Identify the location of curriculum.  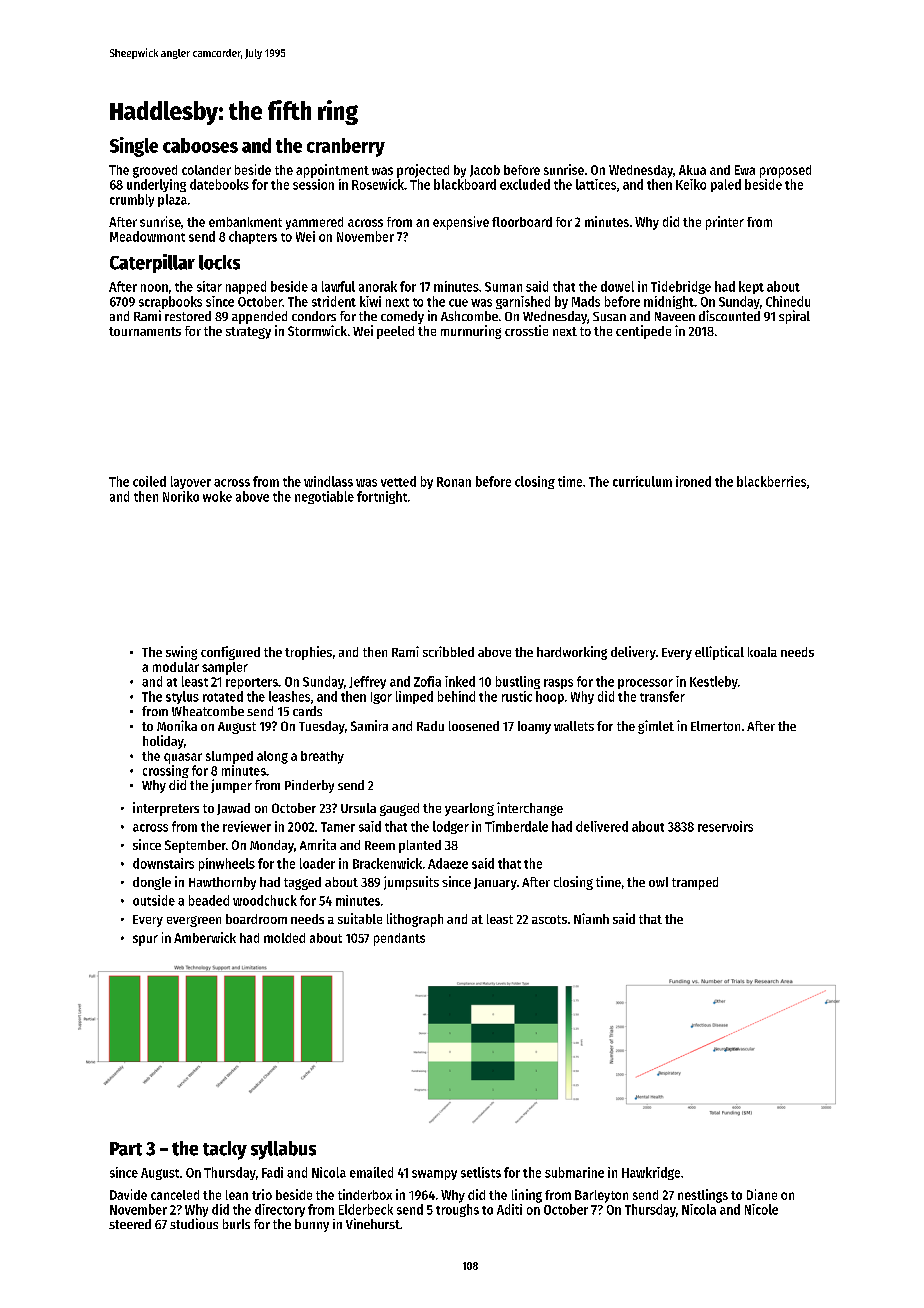
(642, 481).
